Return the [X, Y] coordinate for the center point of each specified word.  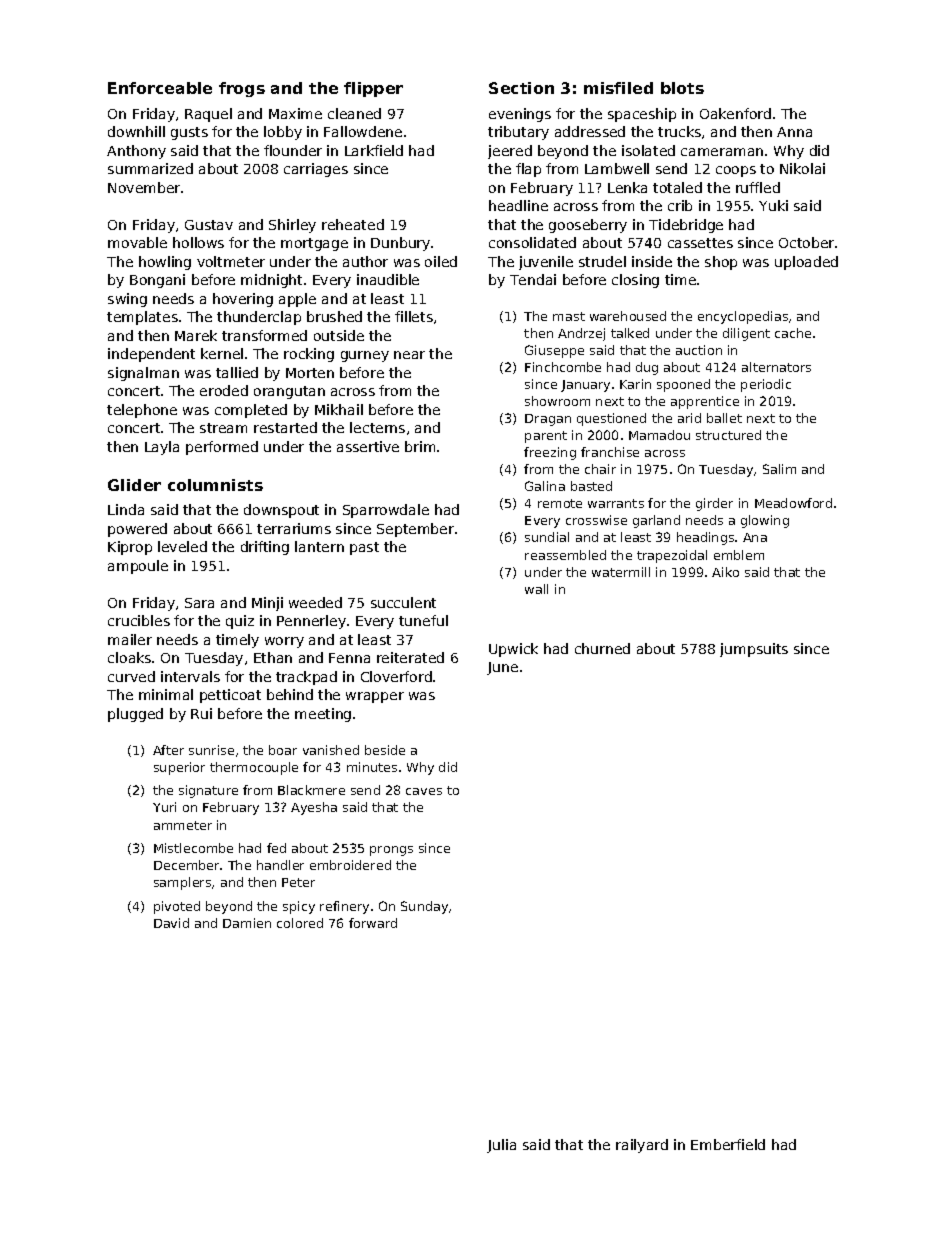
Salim [779, 469]
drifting [265, 548]
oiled [441, 261]
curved [131, 676]
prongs [391, 851]
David [171, 923]
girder [714, 504]
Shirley [292, 226]
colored [300, 923]
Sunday [424, 907]
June [502, 668]
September [415, 530]
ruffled [758, 187]
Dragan [548, 420]
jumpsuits [754, 650]
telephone [142, 411]
